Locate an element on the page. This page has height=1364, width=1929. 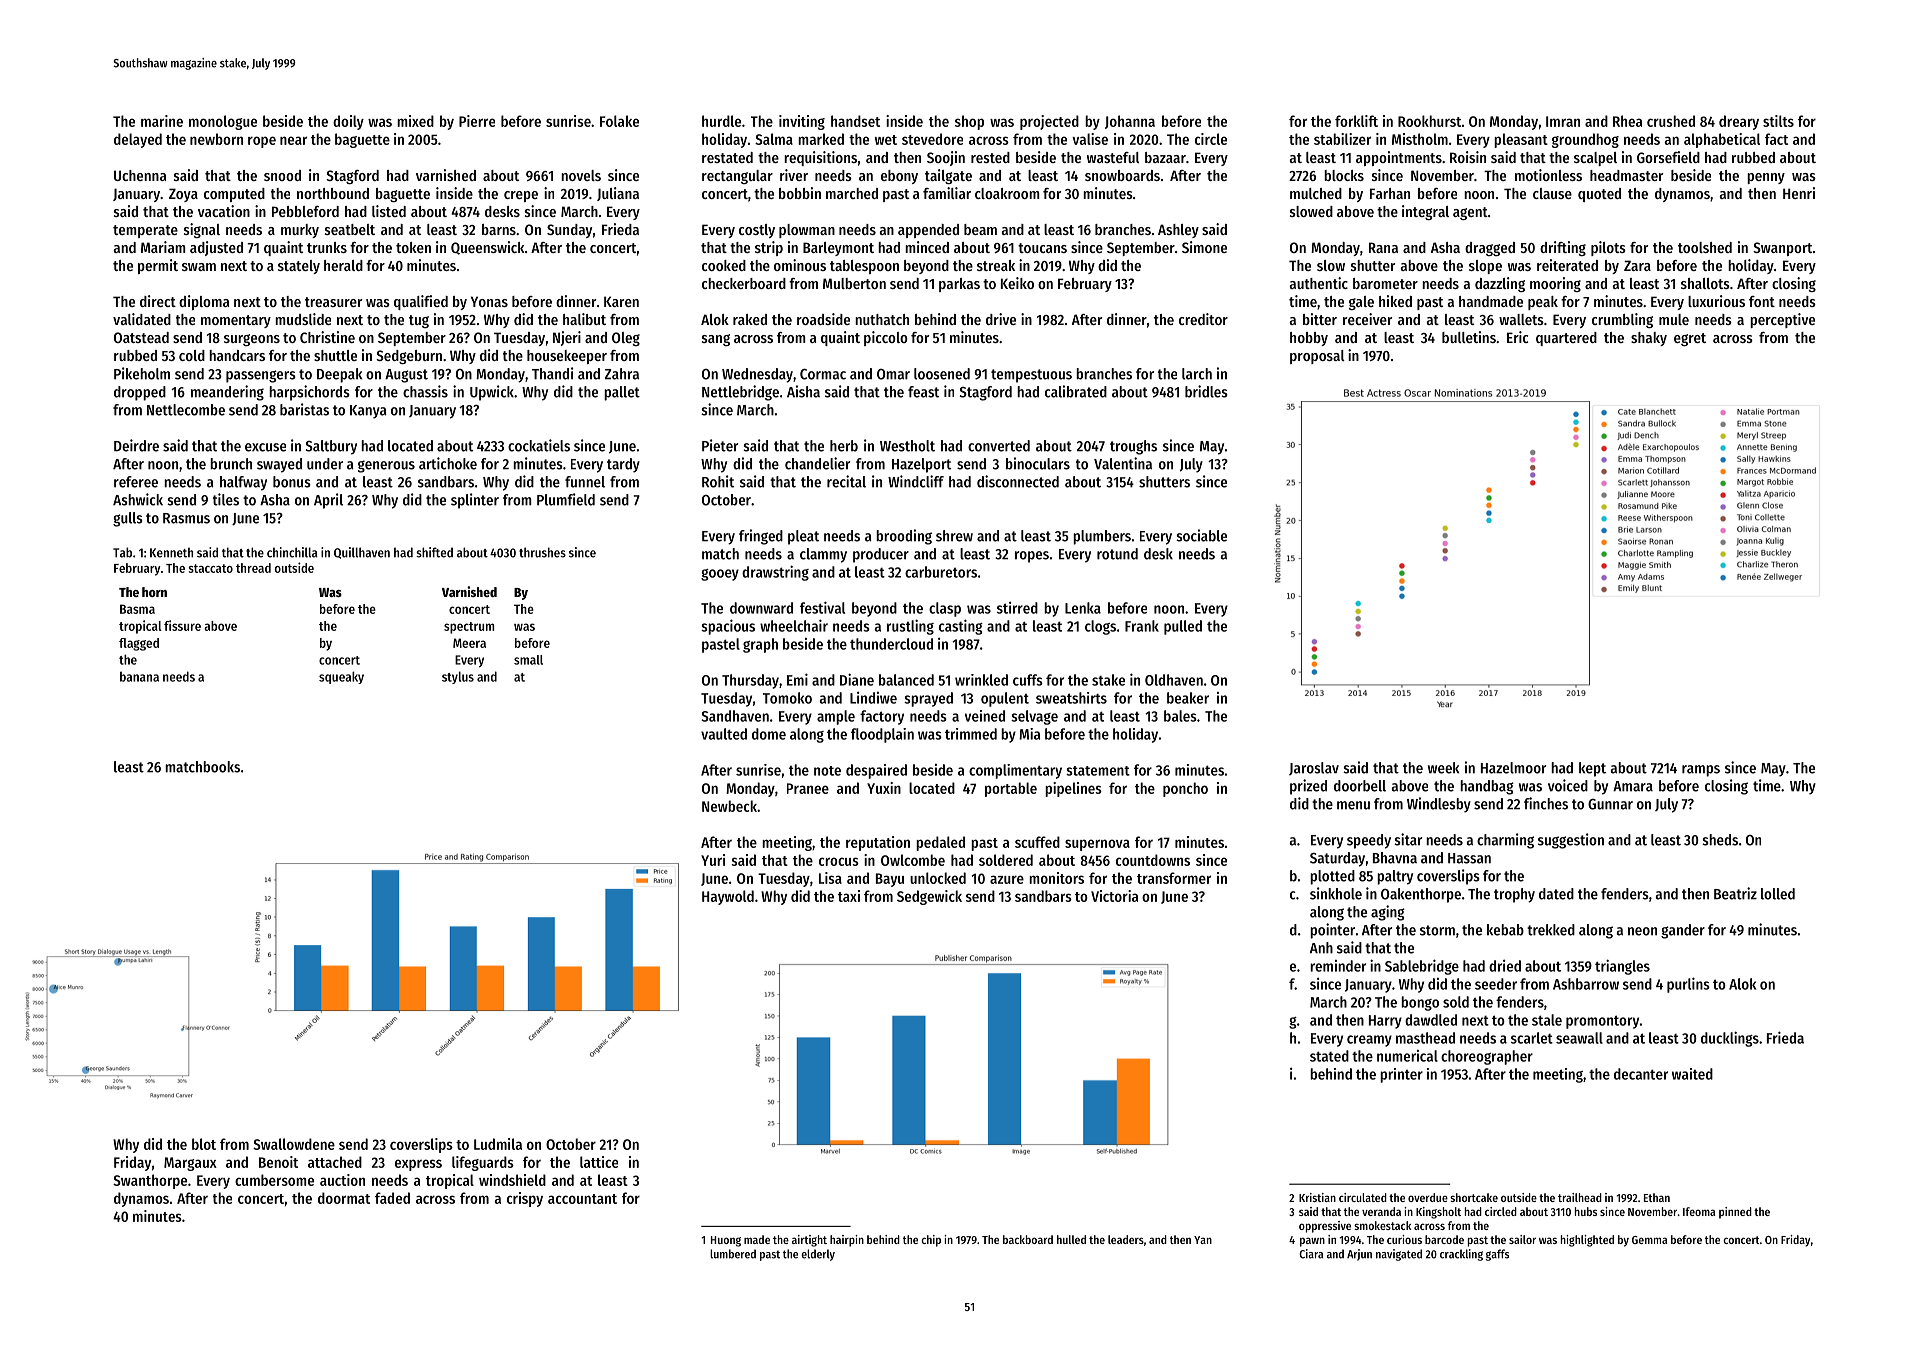
ramps is located at coordinates (1701, 771).
